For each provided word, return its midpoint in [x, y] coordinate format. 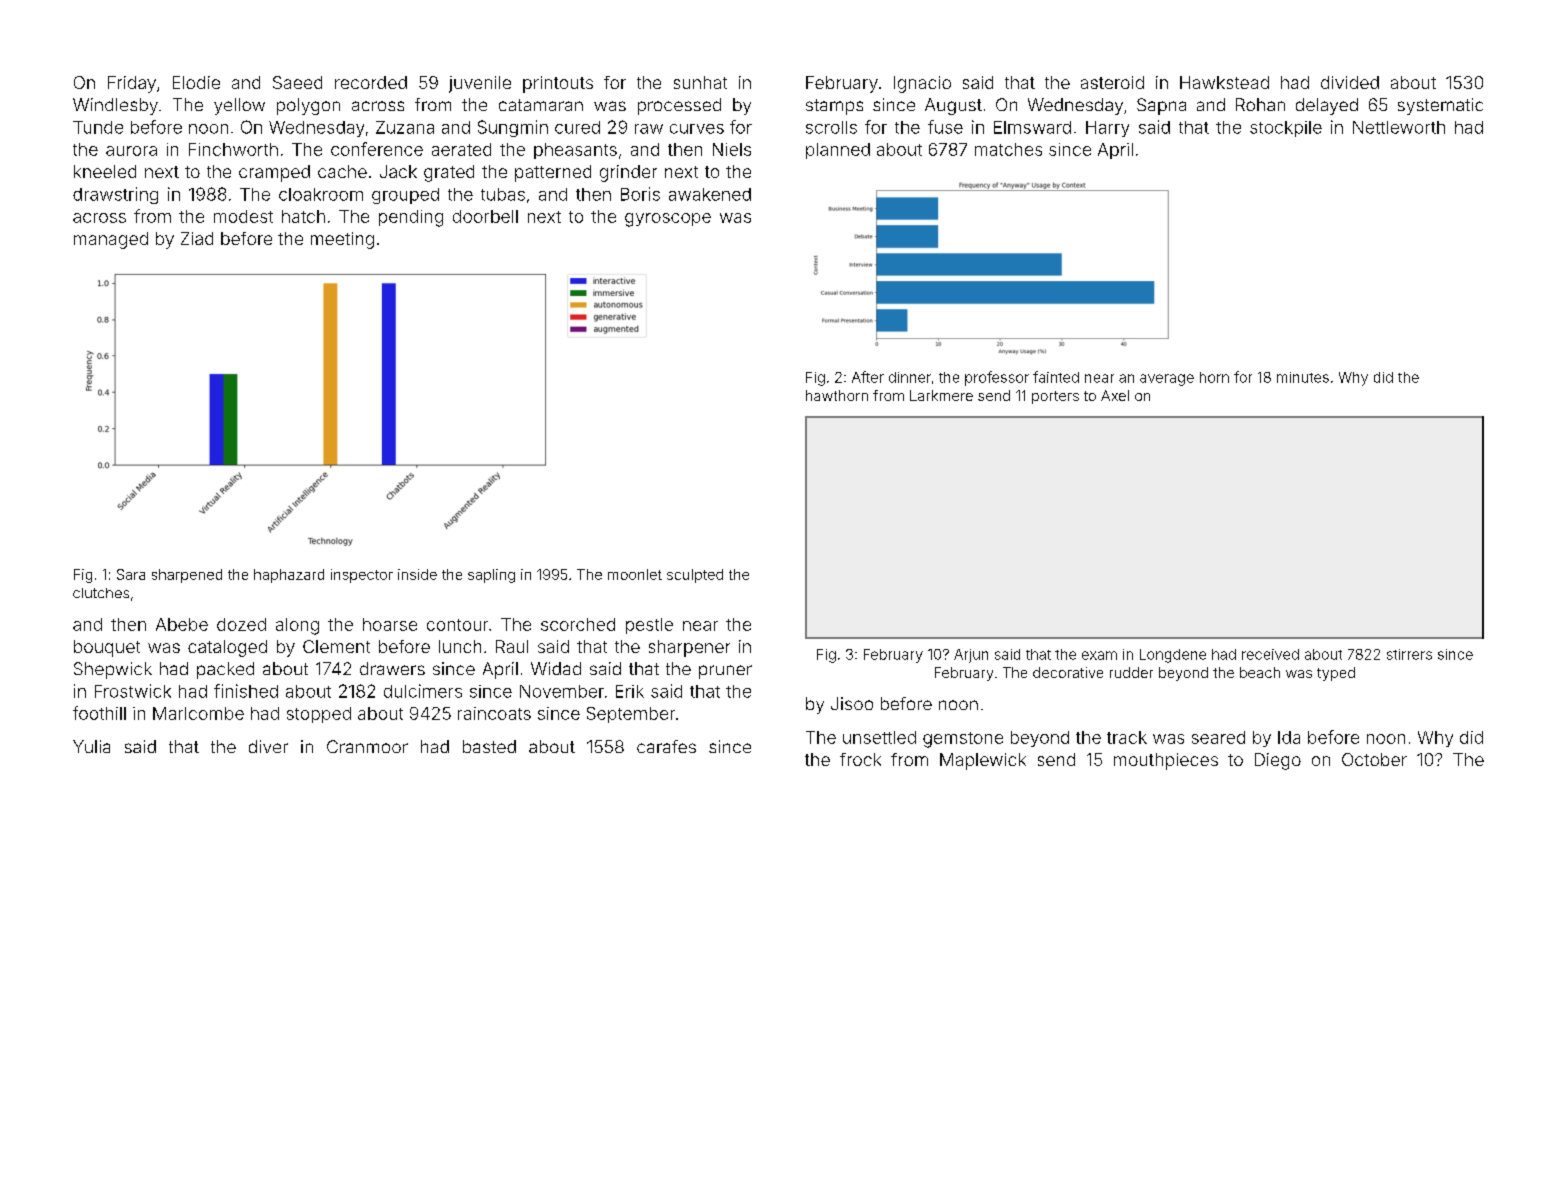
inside [417, 574]
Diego [1278, 761]
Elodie [196, 82]
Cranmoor [367, 746]
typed [1336, 674]
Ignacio [922, 84]
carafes [666, 746]
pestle [649, 626]
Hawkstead [1224, 82]
